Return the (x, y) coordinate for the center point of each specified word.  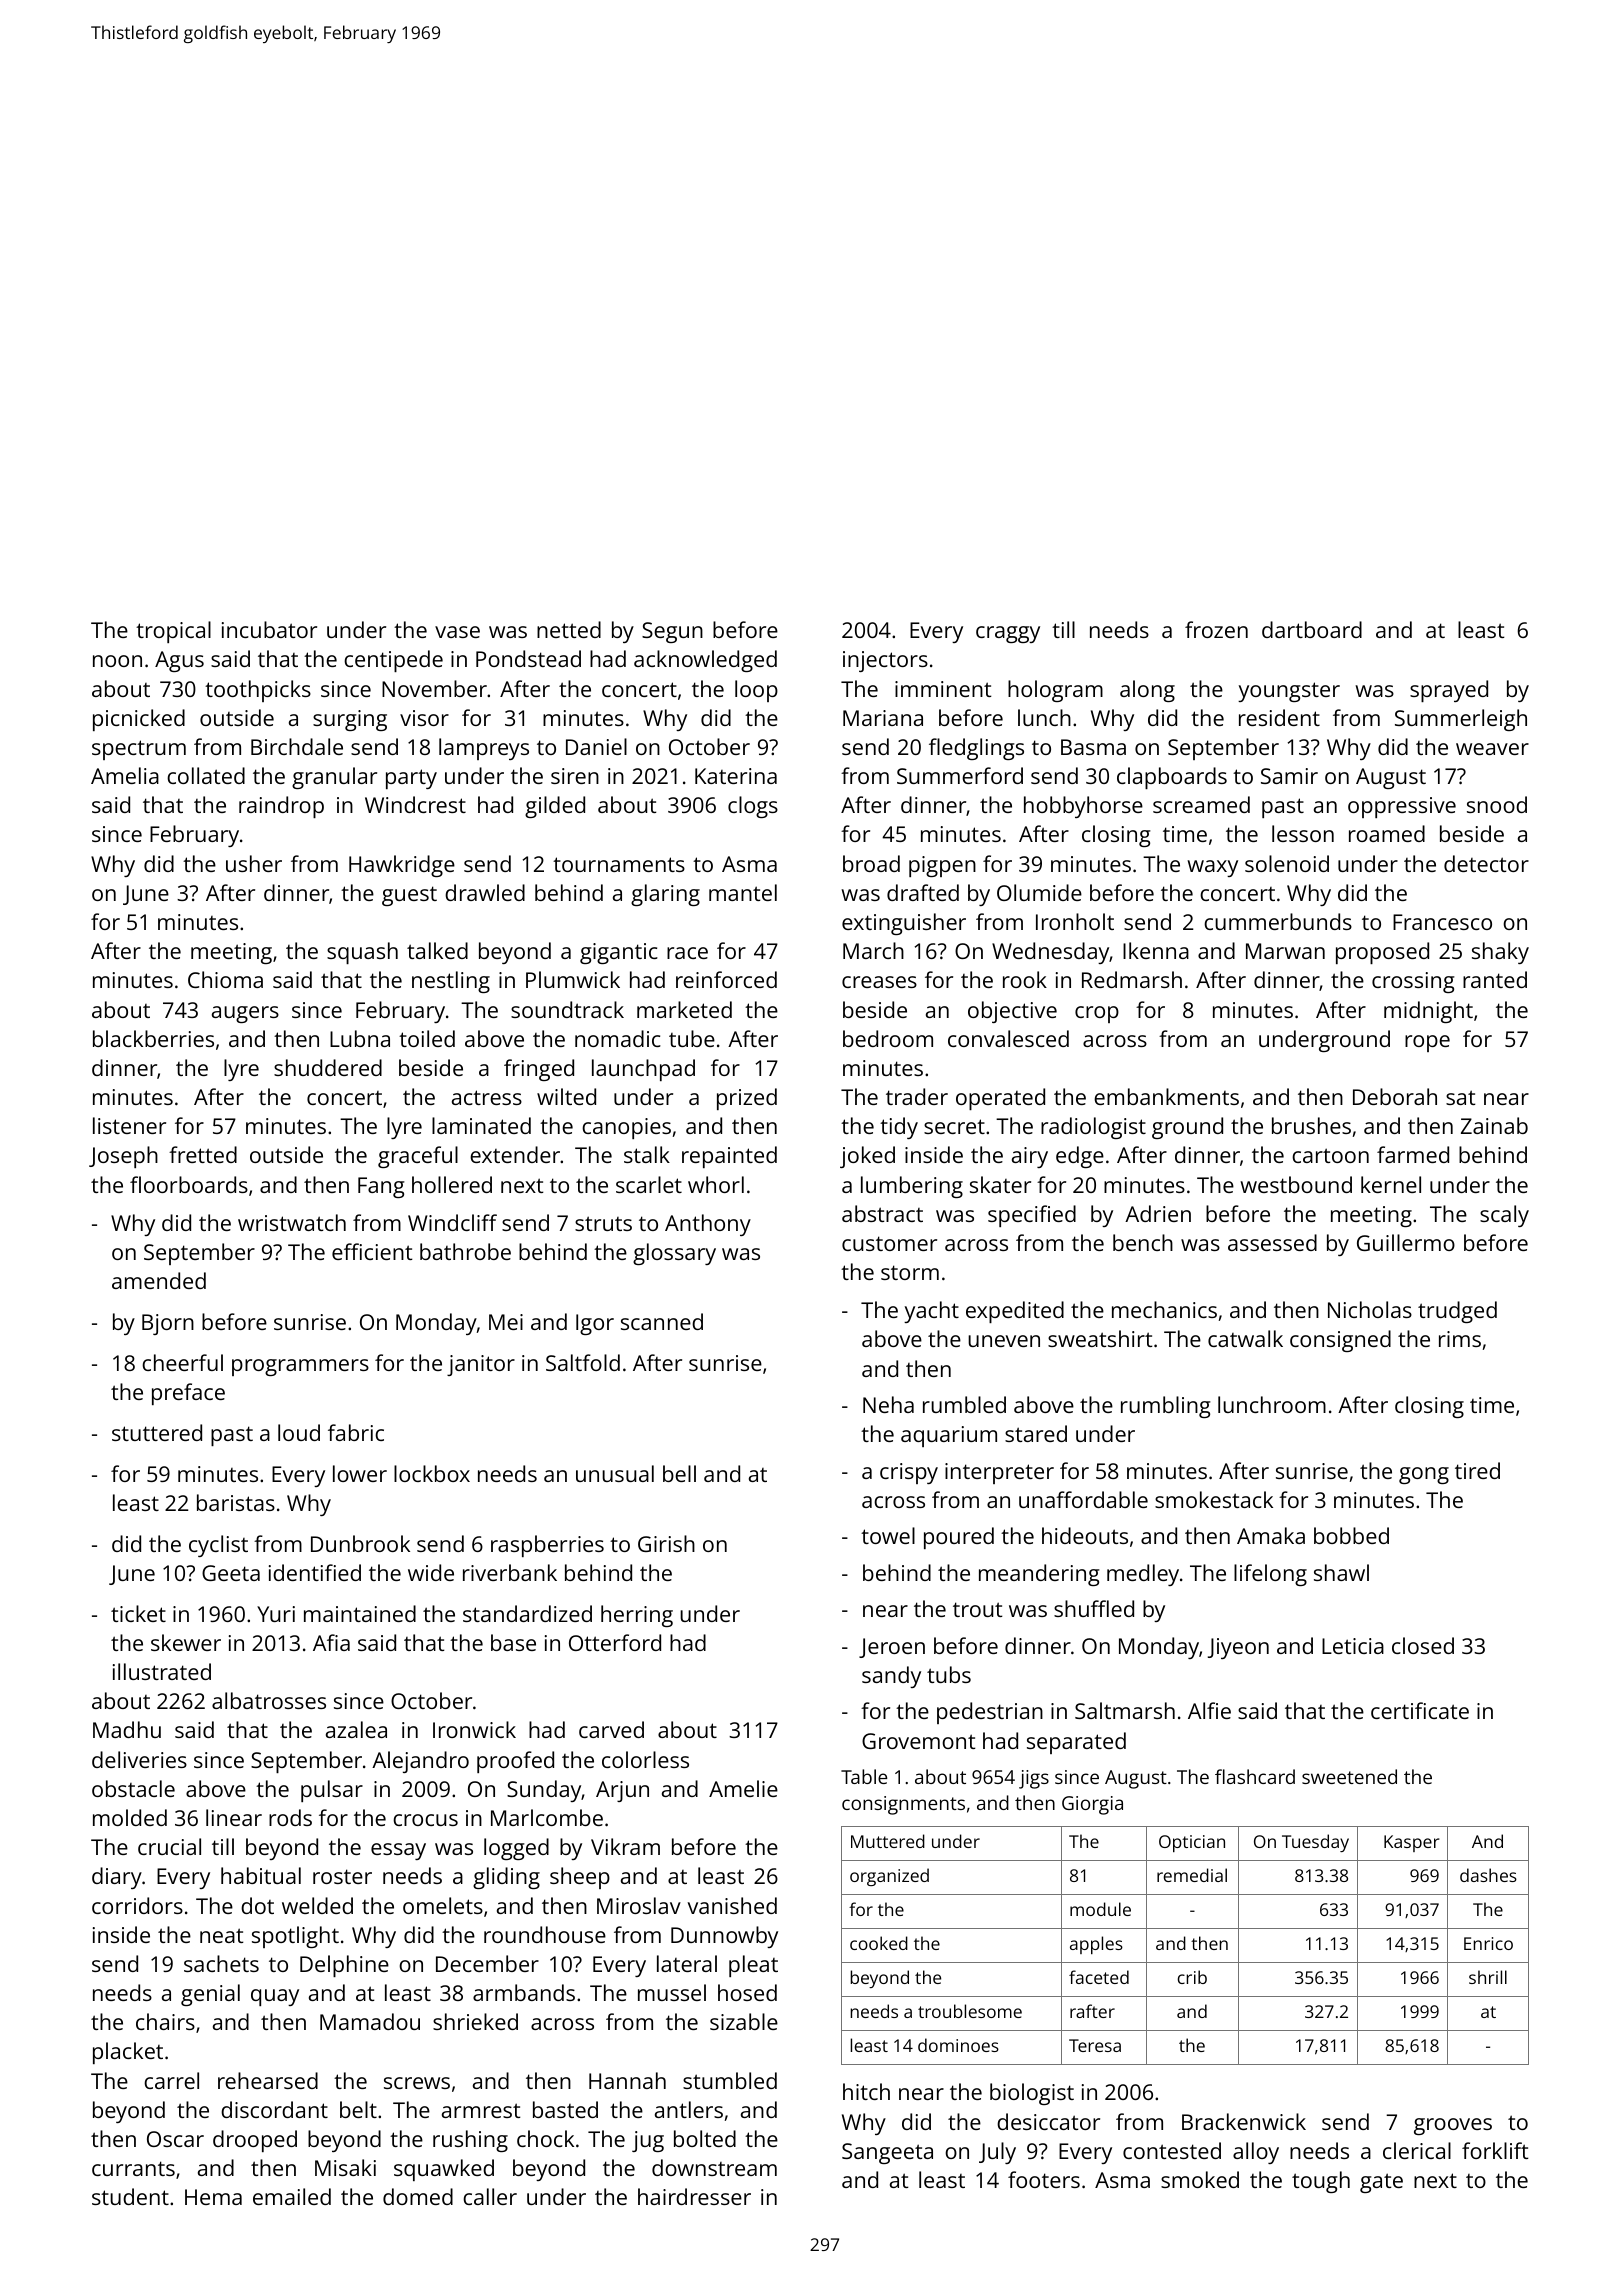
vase (457, 632)
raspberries (547, 1546)
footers (1044, 2179)
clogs (753, 807)
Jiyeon (1238, 1648)
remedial (1192, 1875)
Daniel (596, 746)
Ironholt (1075, 921)
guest (409, 896)
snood (1497, 804)
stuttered (157, 1432)
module (1100, 1909)
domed (418, 2196)
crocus (425, 1820)
